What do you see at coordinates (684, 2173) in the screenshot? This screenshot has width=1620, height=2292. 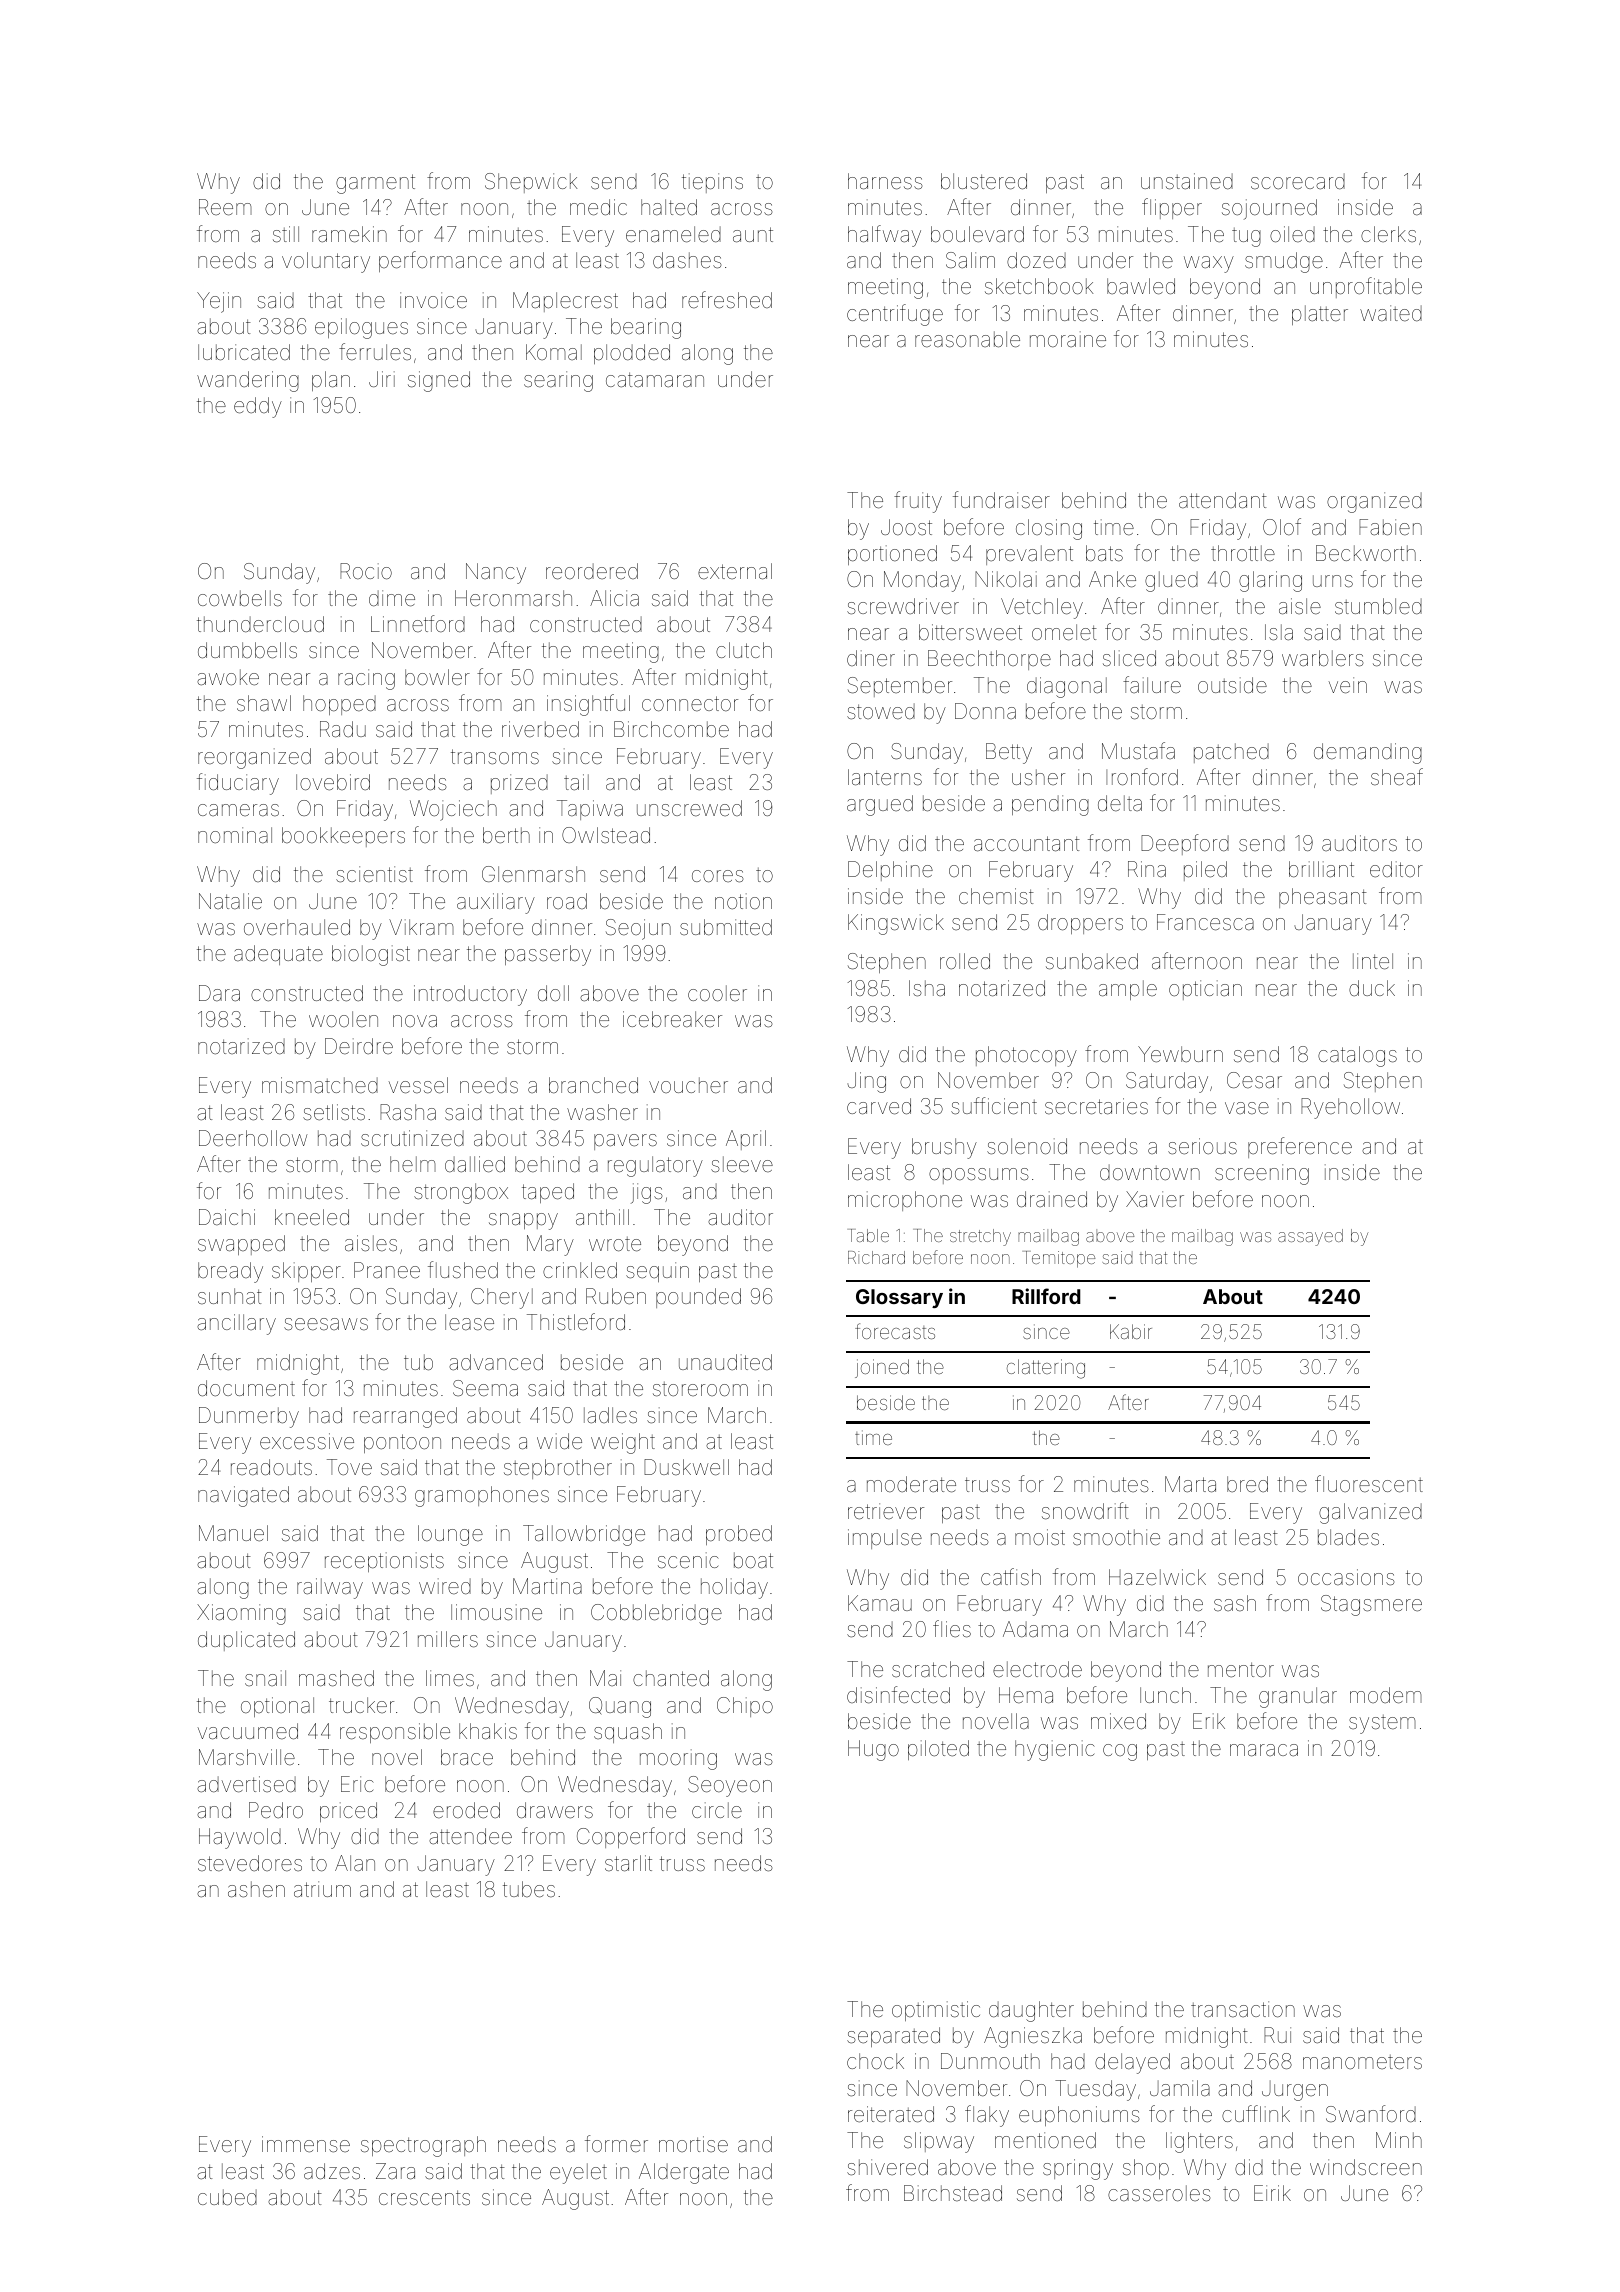 I see `Aldergate` at bounding box center [684, 2173].
